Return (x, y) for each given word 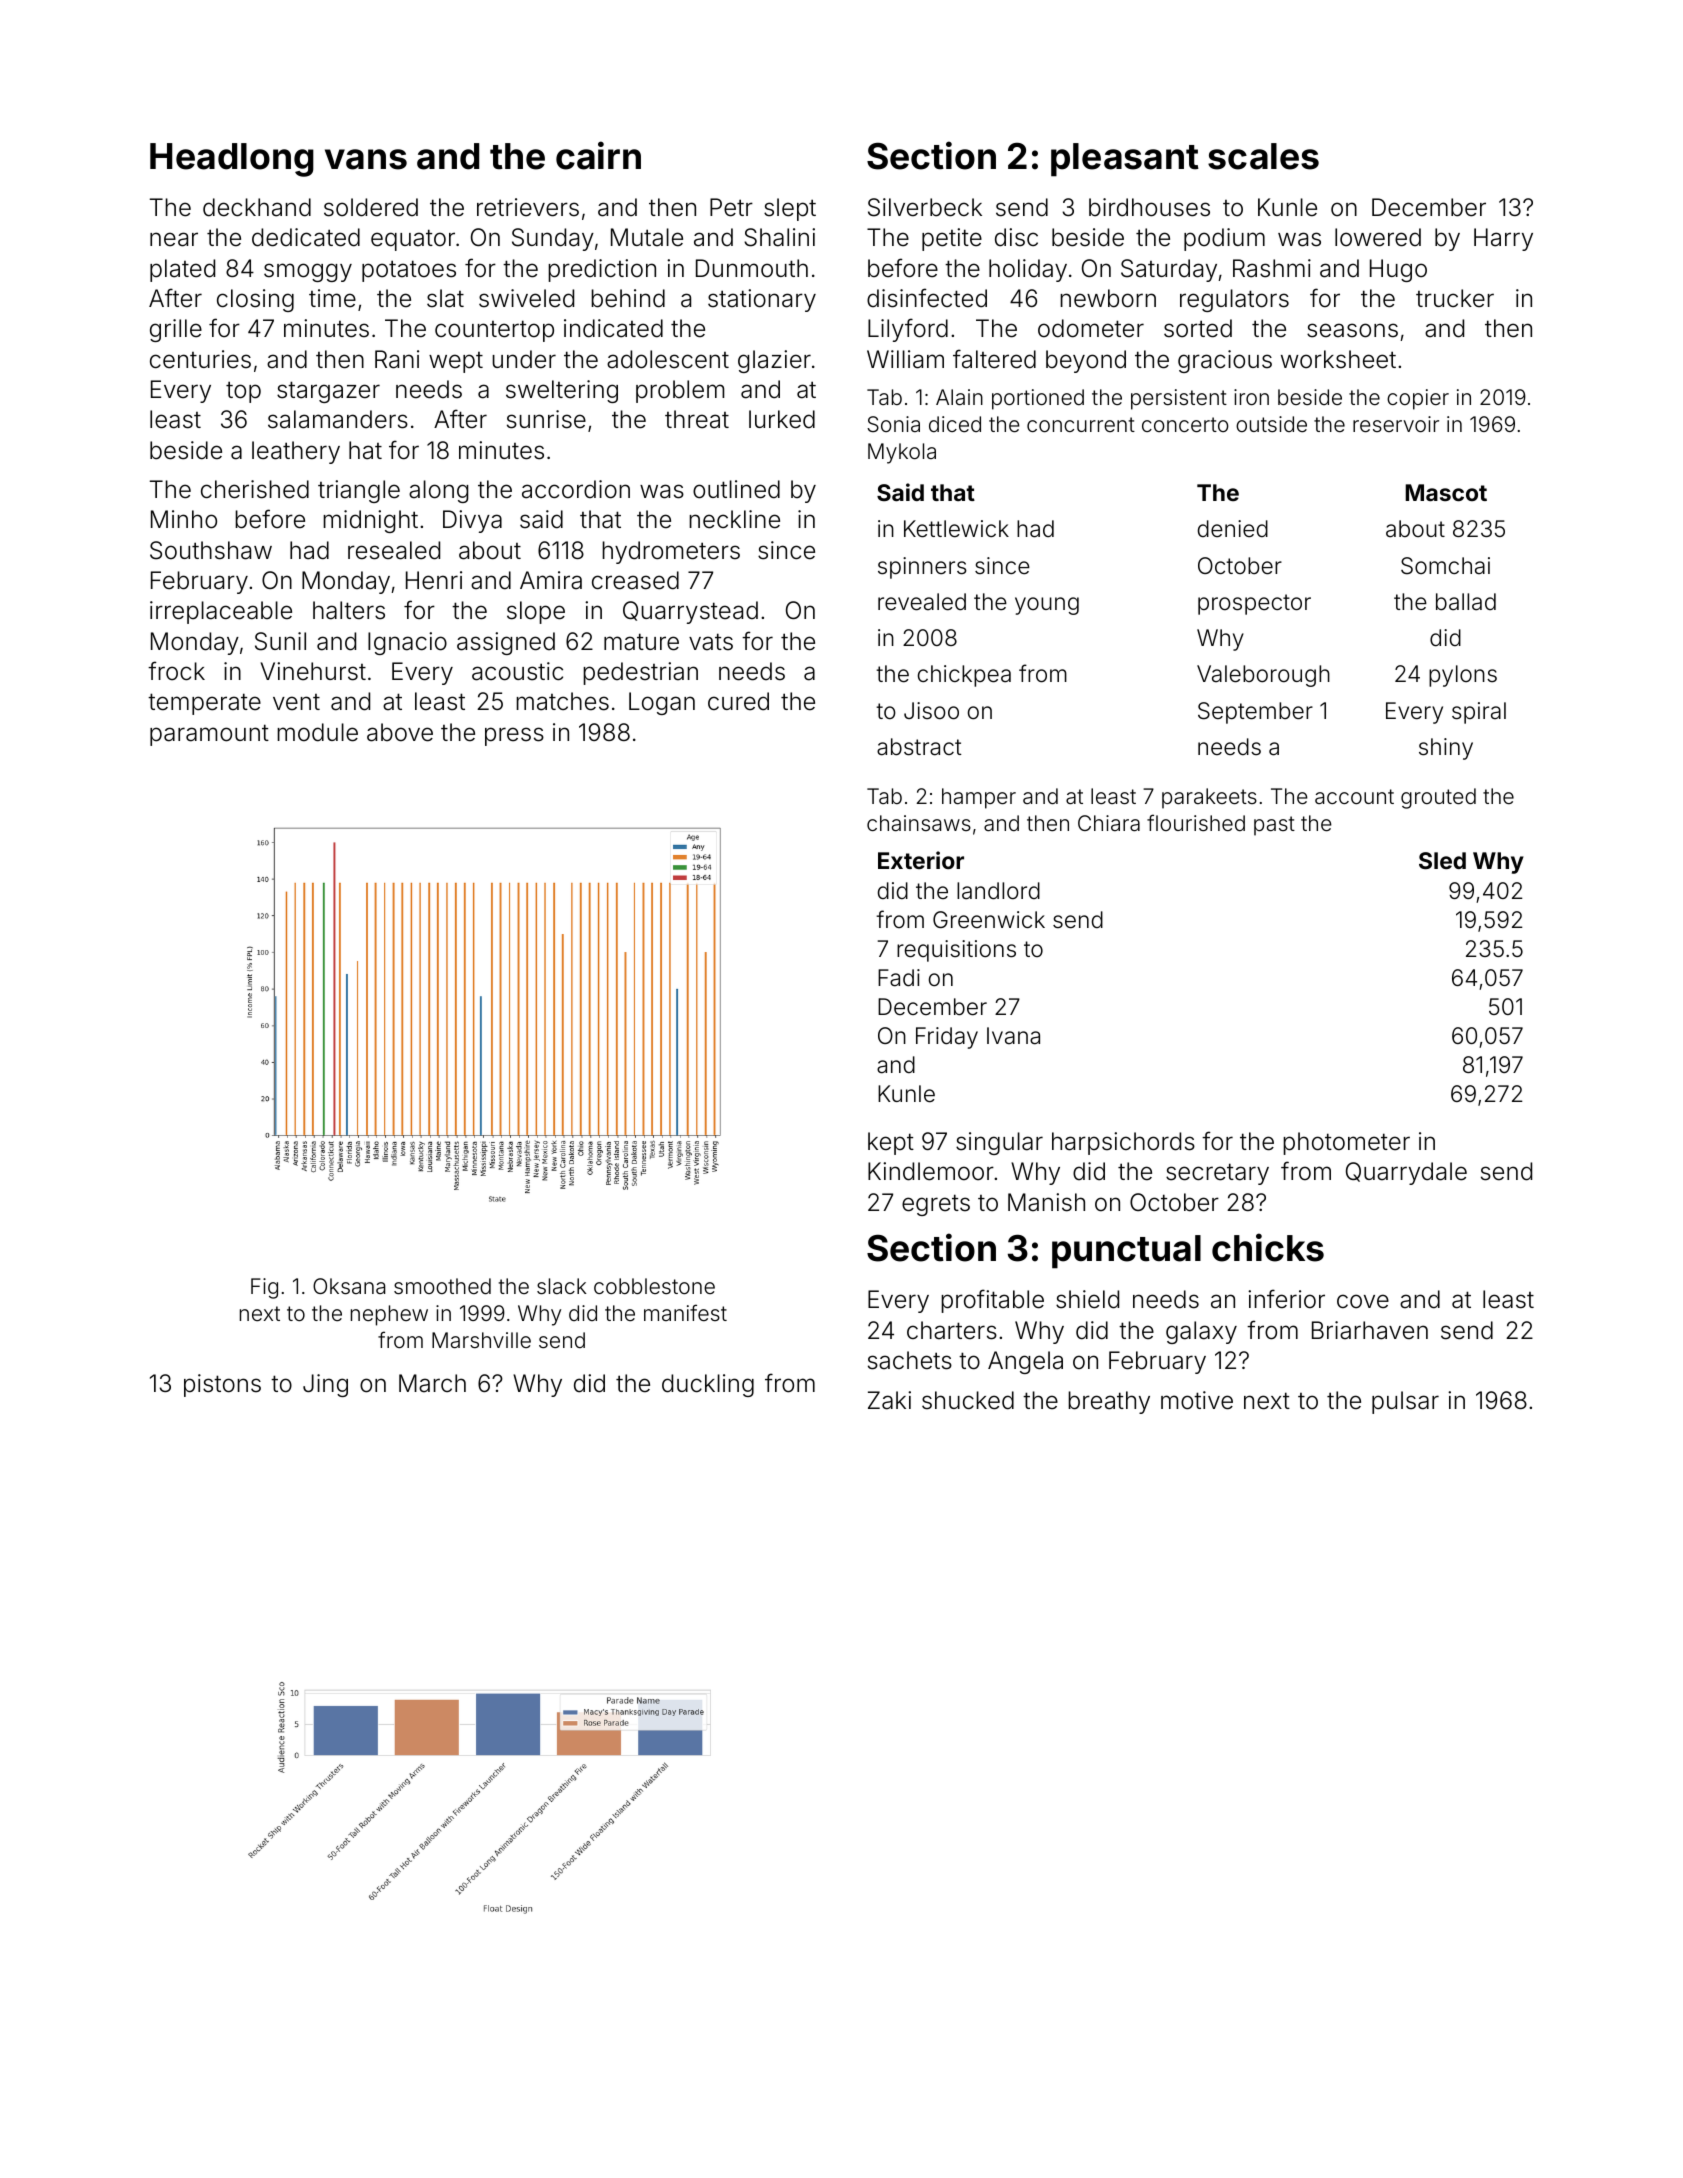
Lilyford (908, 330)
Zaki (889, 1400)
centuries (200, 359)
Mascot (1446, 492)
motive (1197, 1400)
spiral (1479, 713)
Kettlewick (956, 529)
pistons (222, 1385)
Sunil (280, 641)
